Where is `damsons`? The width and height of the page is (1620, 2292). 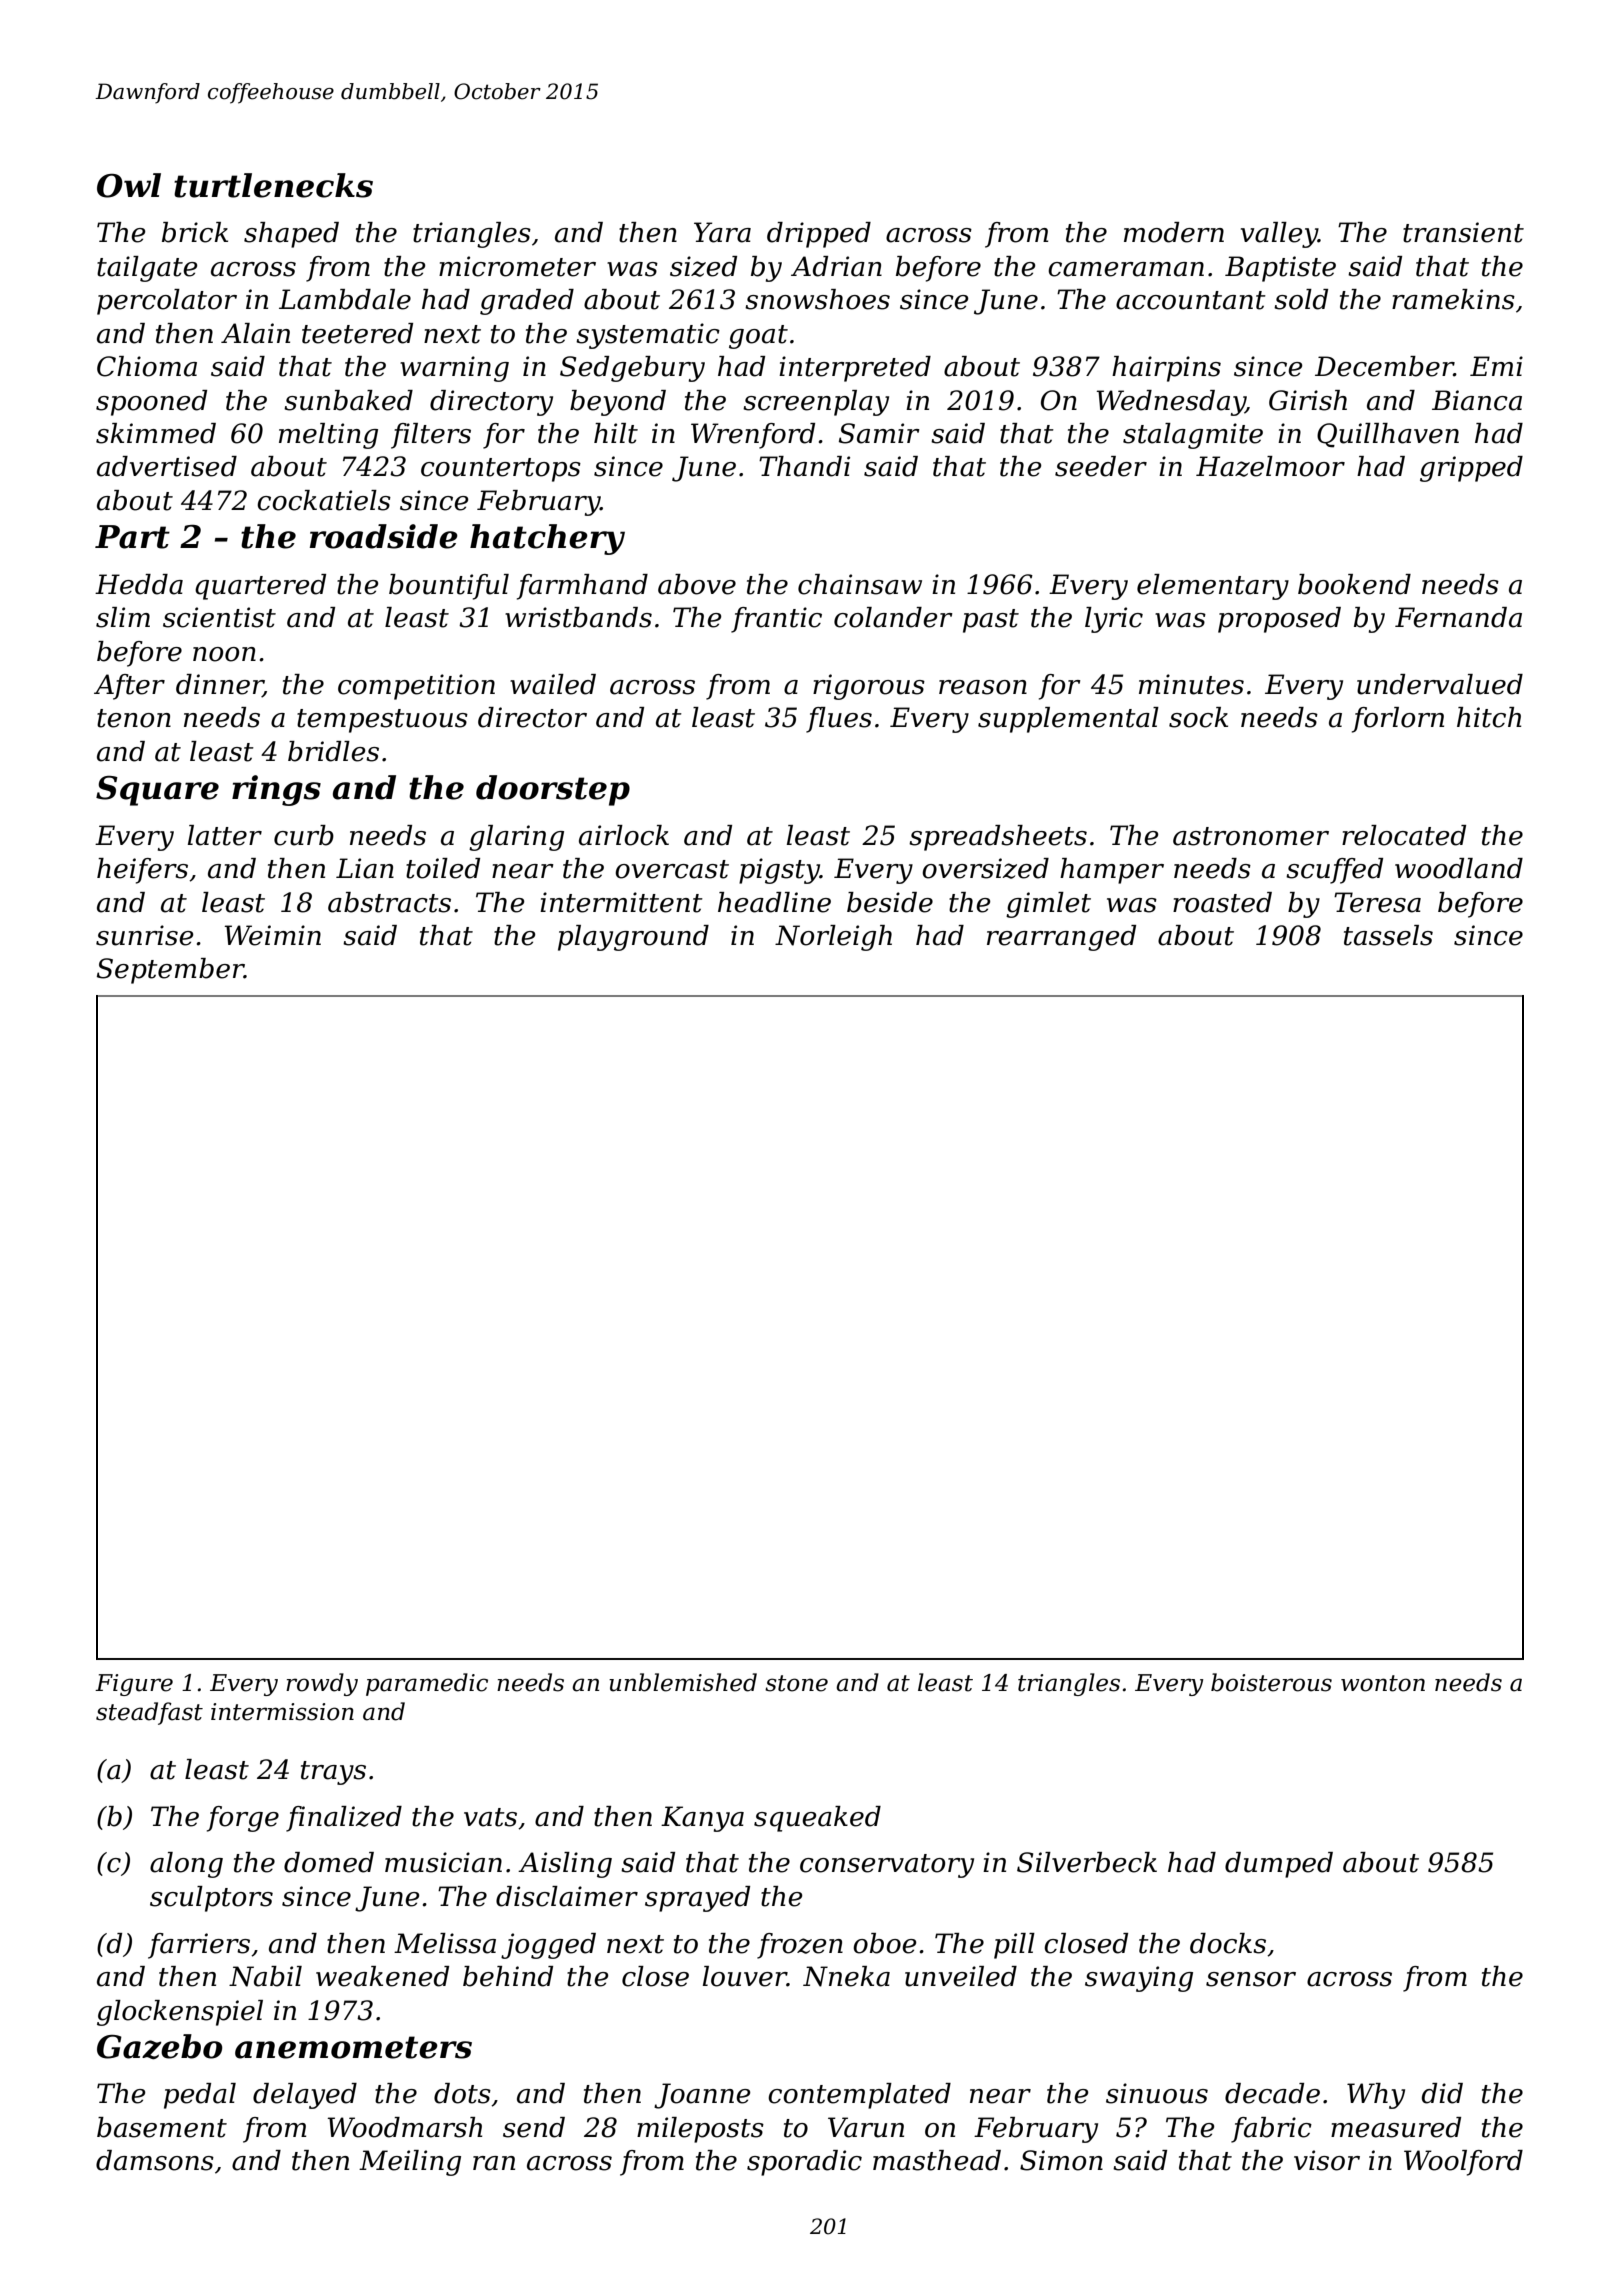
damsons is located at coordinates (155, 2160).
